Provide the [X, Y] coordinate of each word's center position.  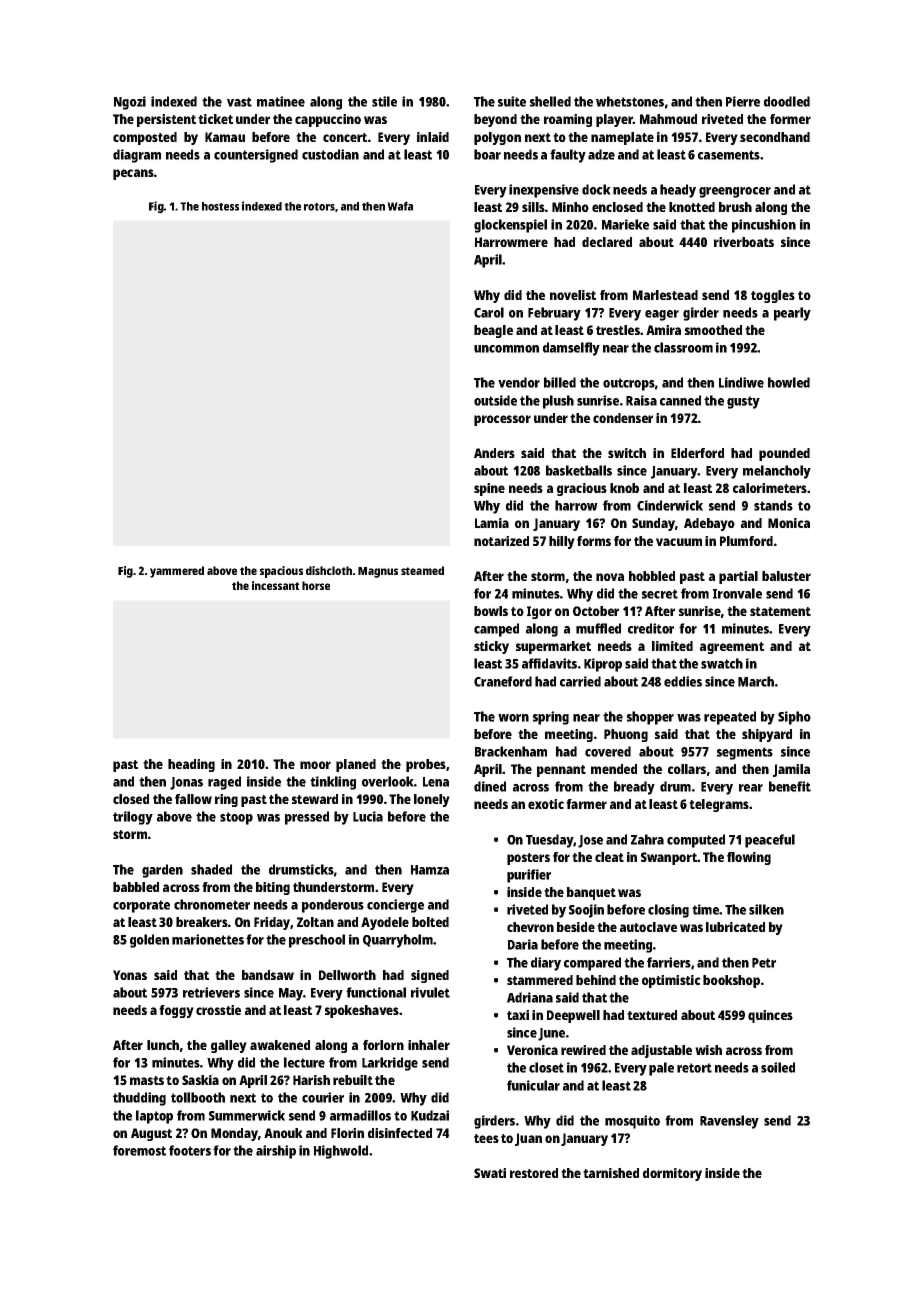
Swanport [669, 858]
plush [558, 402]
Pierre [743, 101]
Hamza [430, 870]
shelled [550, 101]
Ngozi [130, 103]
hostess [220, 206]
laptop [154, 1117]
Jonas [186, 783]
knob [624, 488]
